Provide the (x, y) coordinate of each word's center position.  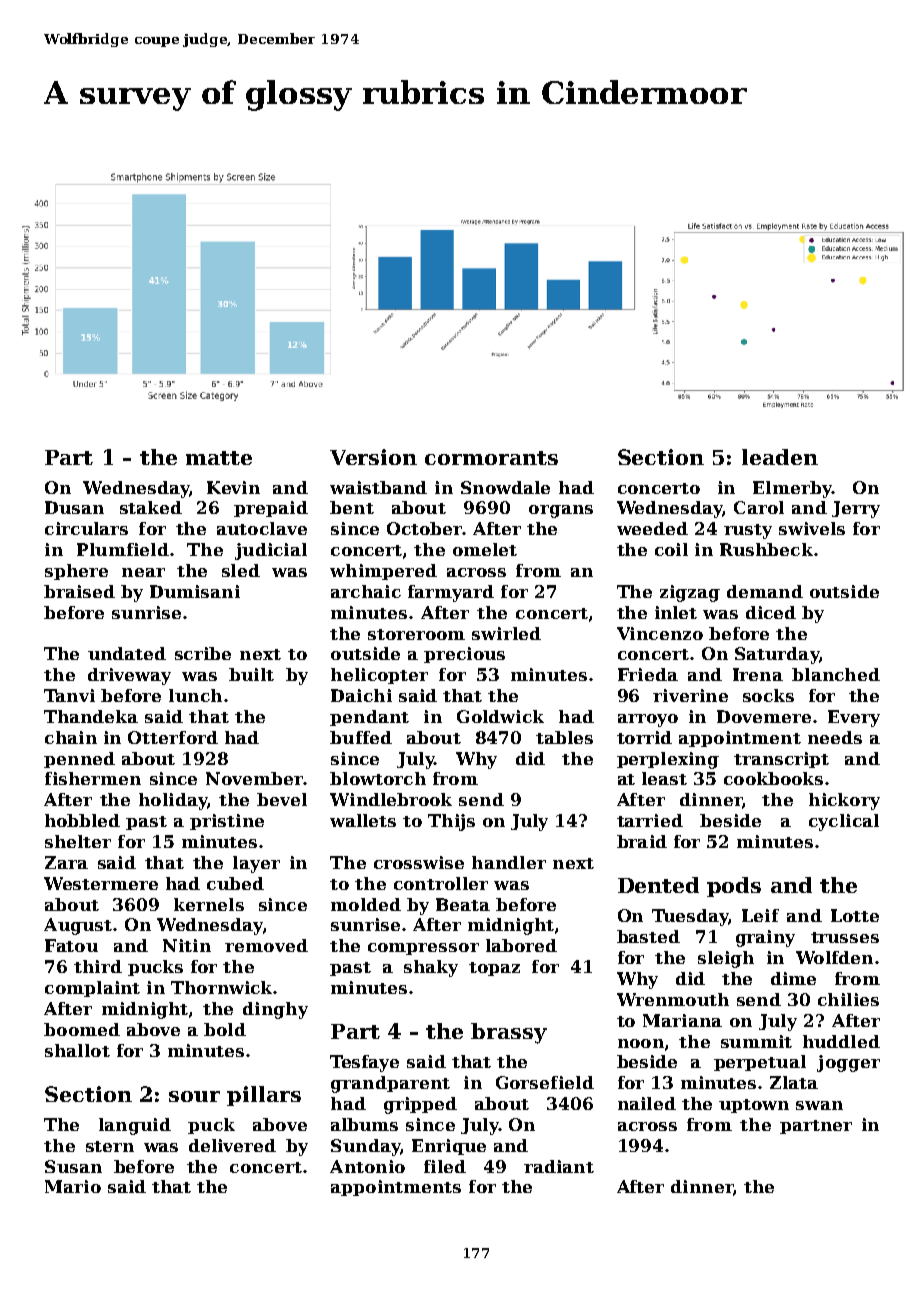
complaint (92, 989)
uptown (754, 1106)
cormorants (491, 458)
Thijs (451, 822)
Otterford (173, 737)
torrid (644, 737)
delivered (232, 1145)
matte (219, 458)
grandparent (390, 1084)
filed (445, 1166)
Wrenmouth (673, 999)
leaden (780, 457)
